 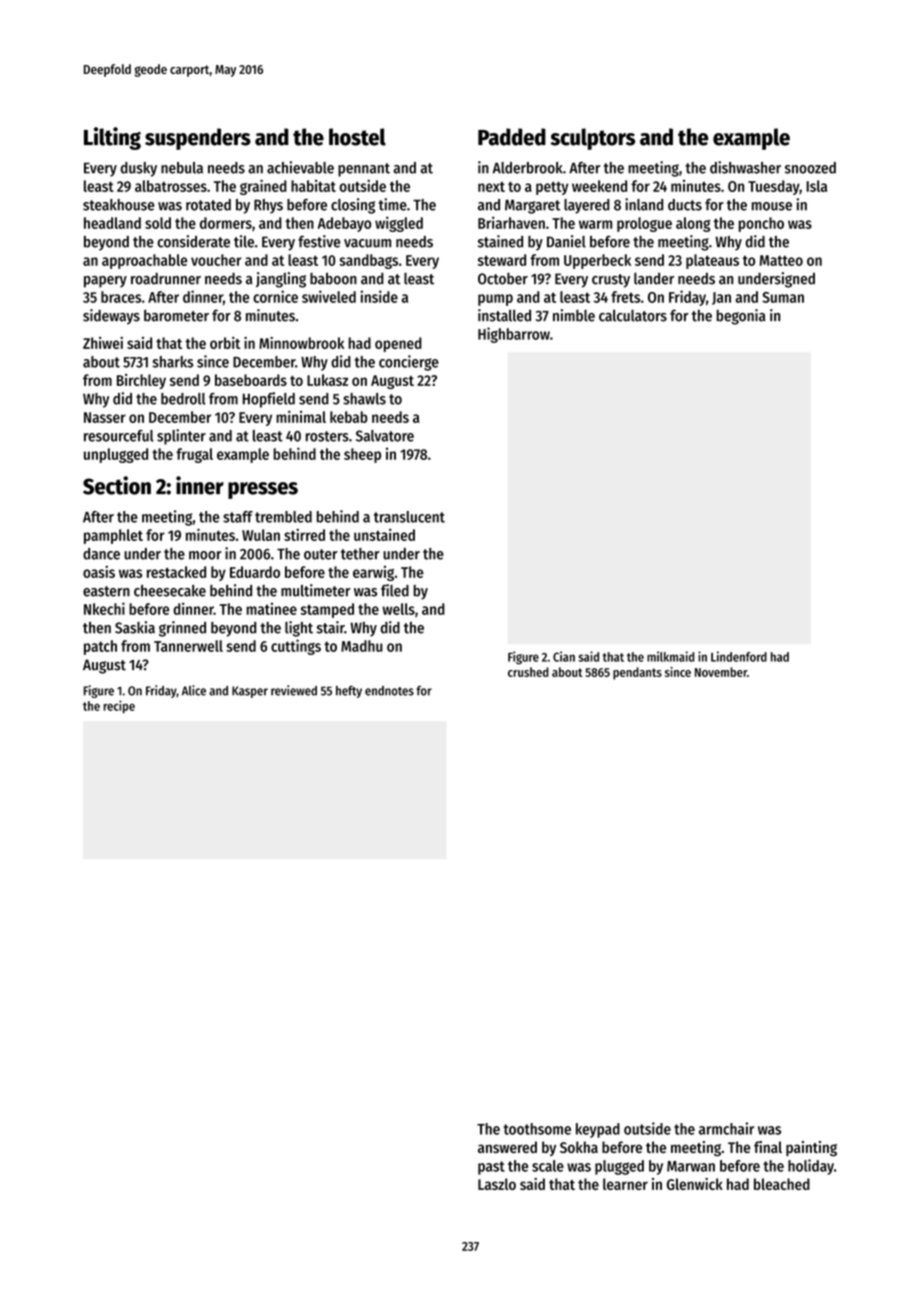 I want to click on Padded, so click(x=512, y=137).
